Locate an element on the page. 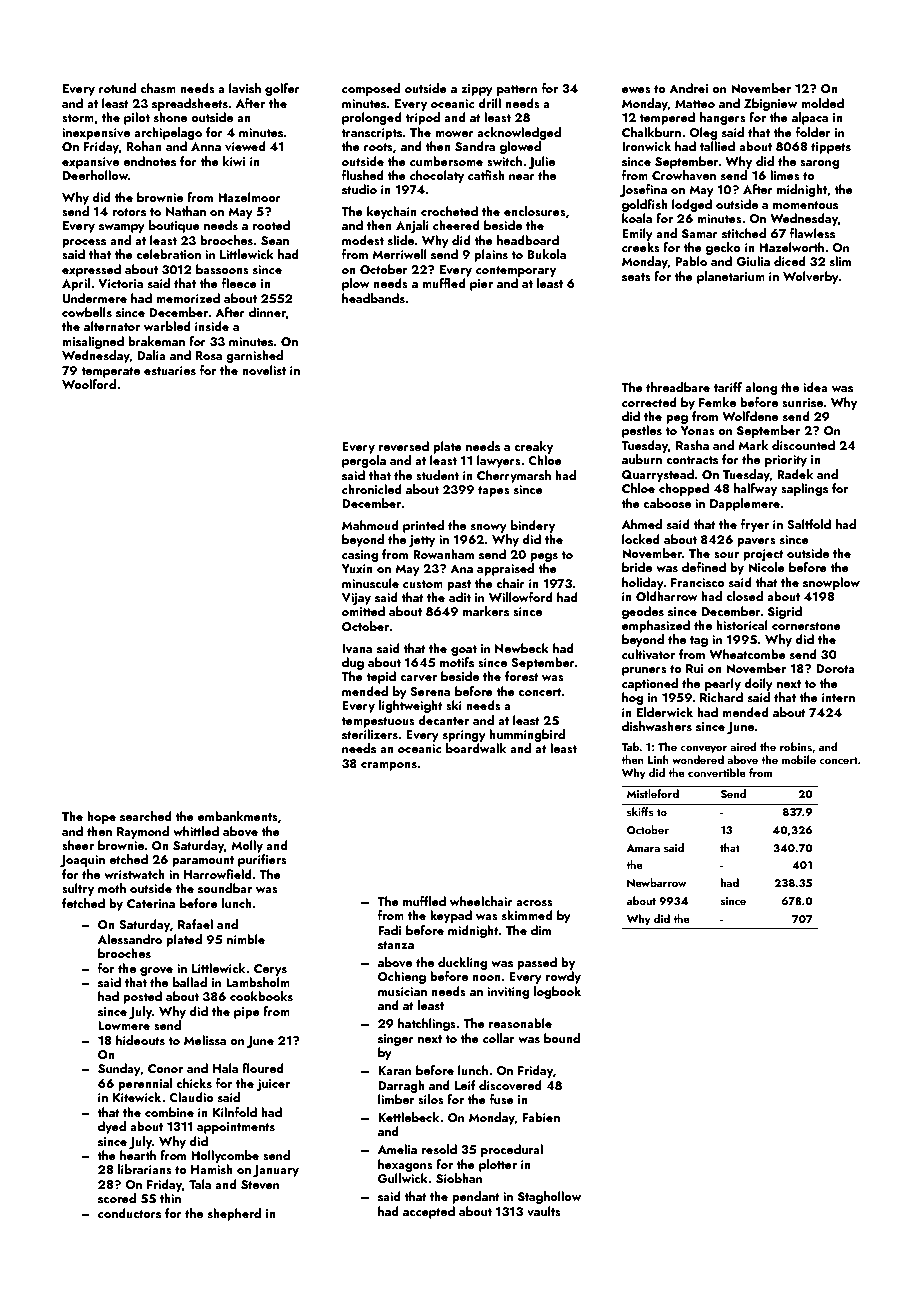 The image size is (924, 1308). Newbarrow is located at coordinates (657, 882).
